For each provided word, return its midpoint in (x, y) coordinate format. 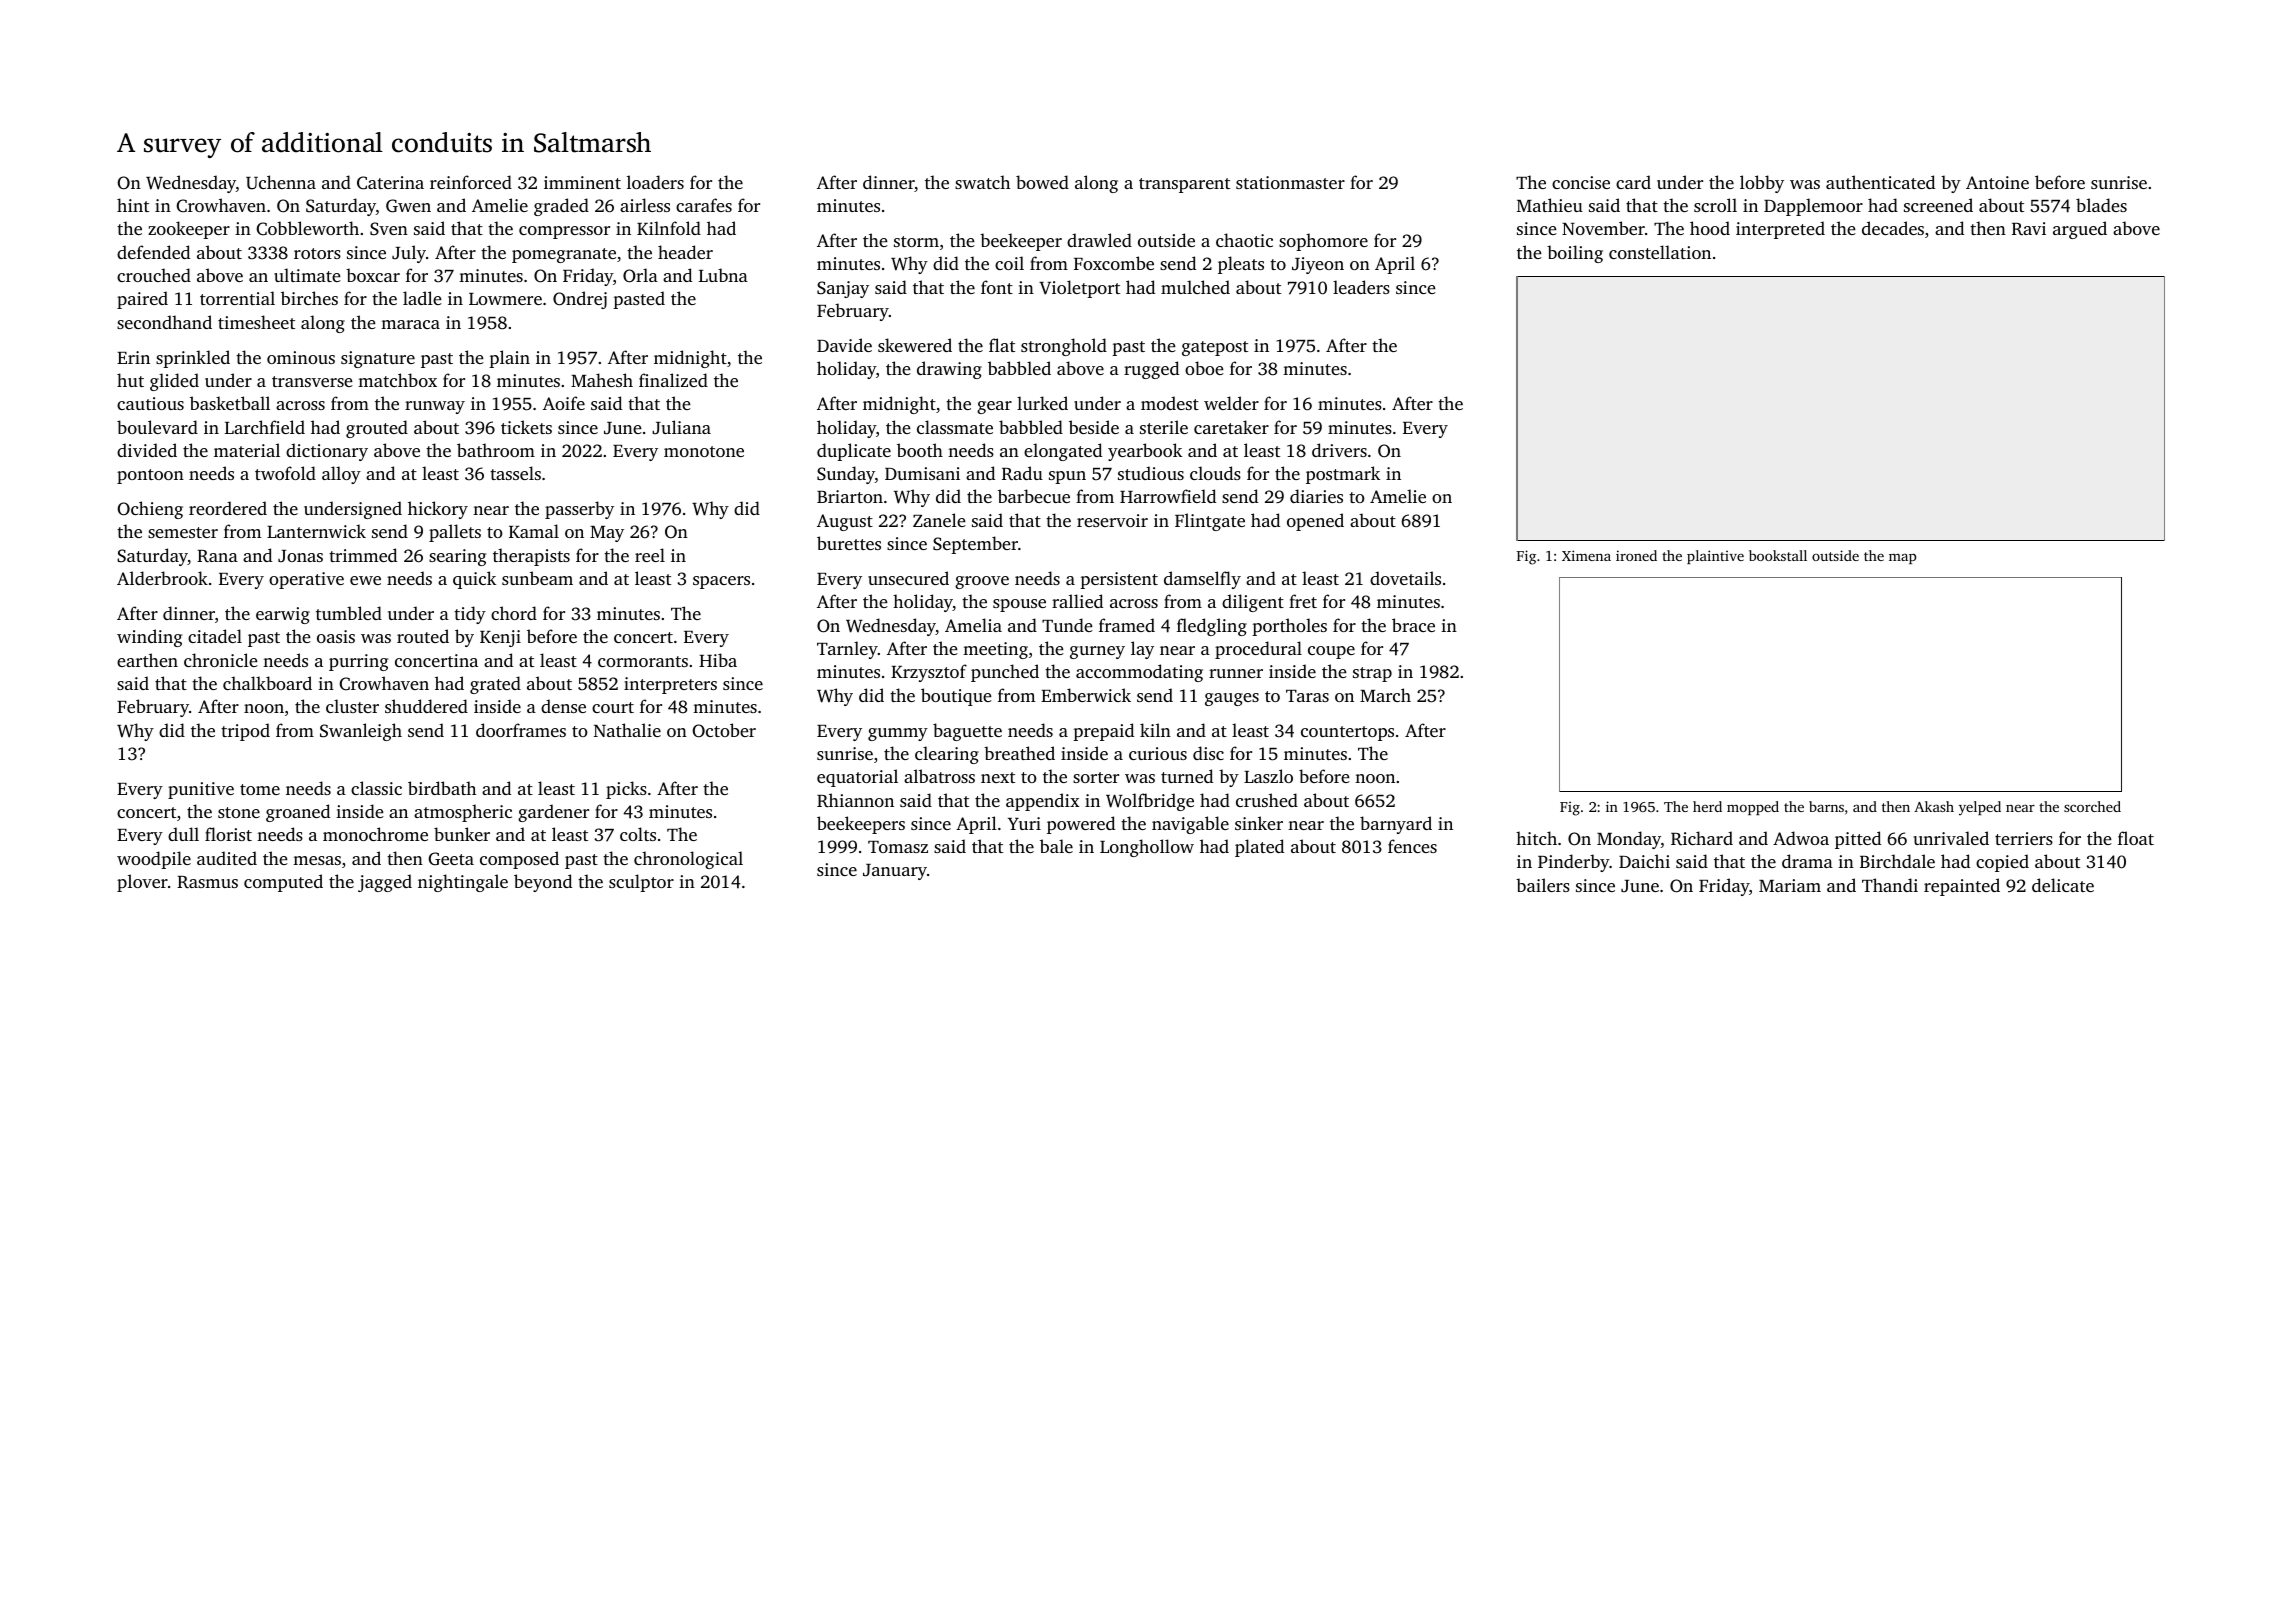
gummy (898, 734)
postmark (1343, 475)
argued (2080, 230)
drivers (1339, 450)
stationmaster (1290, 182)
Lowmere (505, 299)
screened (1938, 205)
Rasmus (207, 882)
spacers (721, 582)
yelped (1980, 808)
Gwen (408, 206)
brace (1413, 625)
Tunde (1067, 625)
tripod (245, 732)
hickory (438, 510)
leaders (1361, 287)
